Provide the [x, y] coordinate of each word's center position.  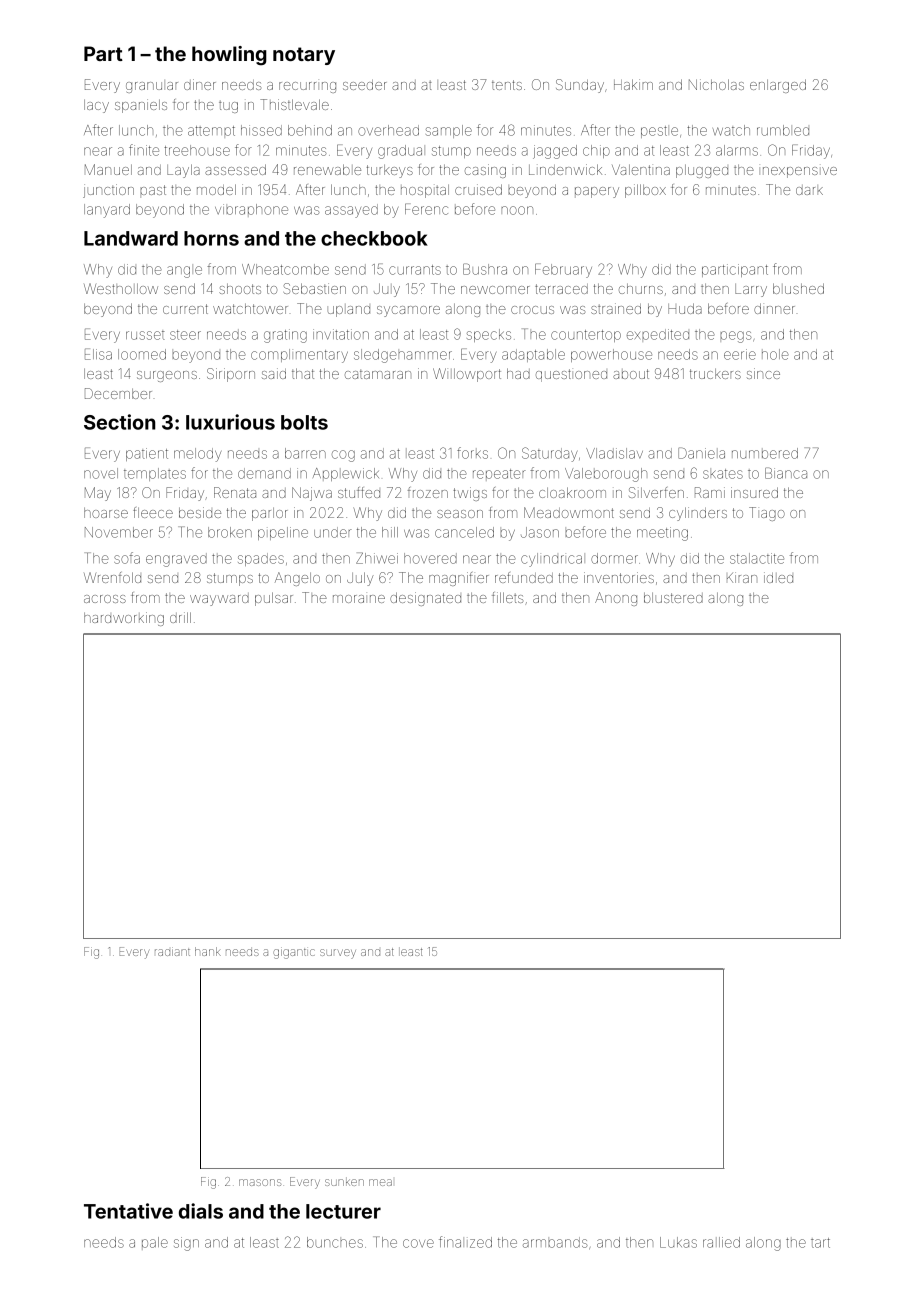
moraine [359, 599]
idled [778, 577]
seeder [365, 85]
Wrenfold [112, 577]
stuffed [359, 492]
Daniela [701, 453]
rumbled [783, 130]
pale [155, 1242]
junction [108, 191]
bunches [335, 1242]
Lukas [678, 1242]
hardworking [124, 619]
